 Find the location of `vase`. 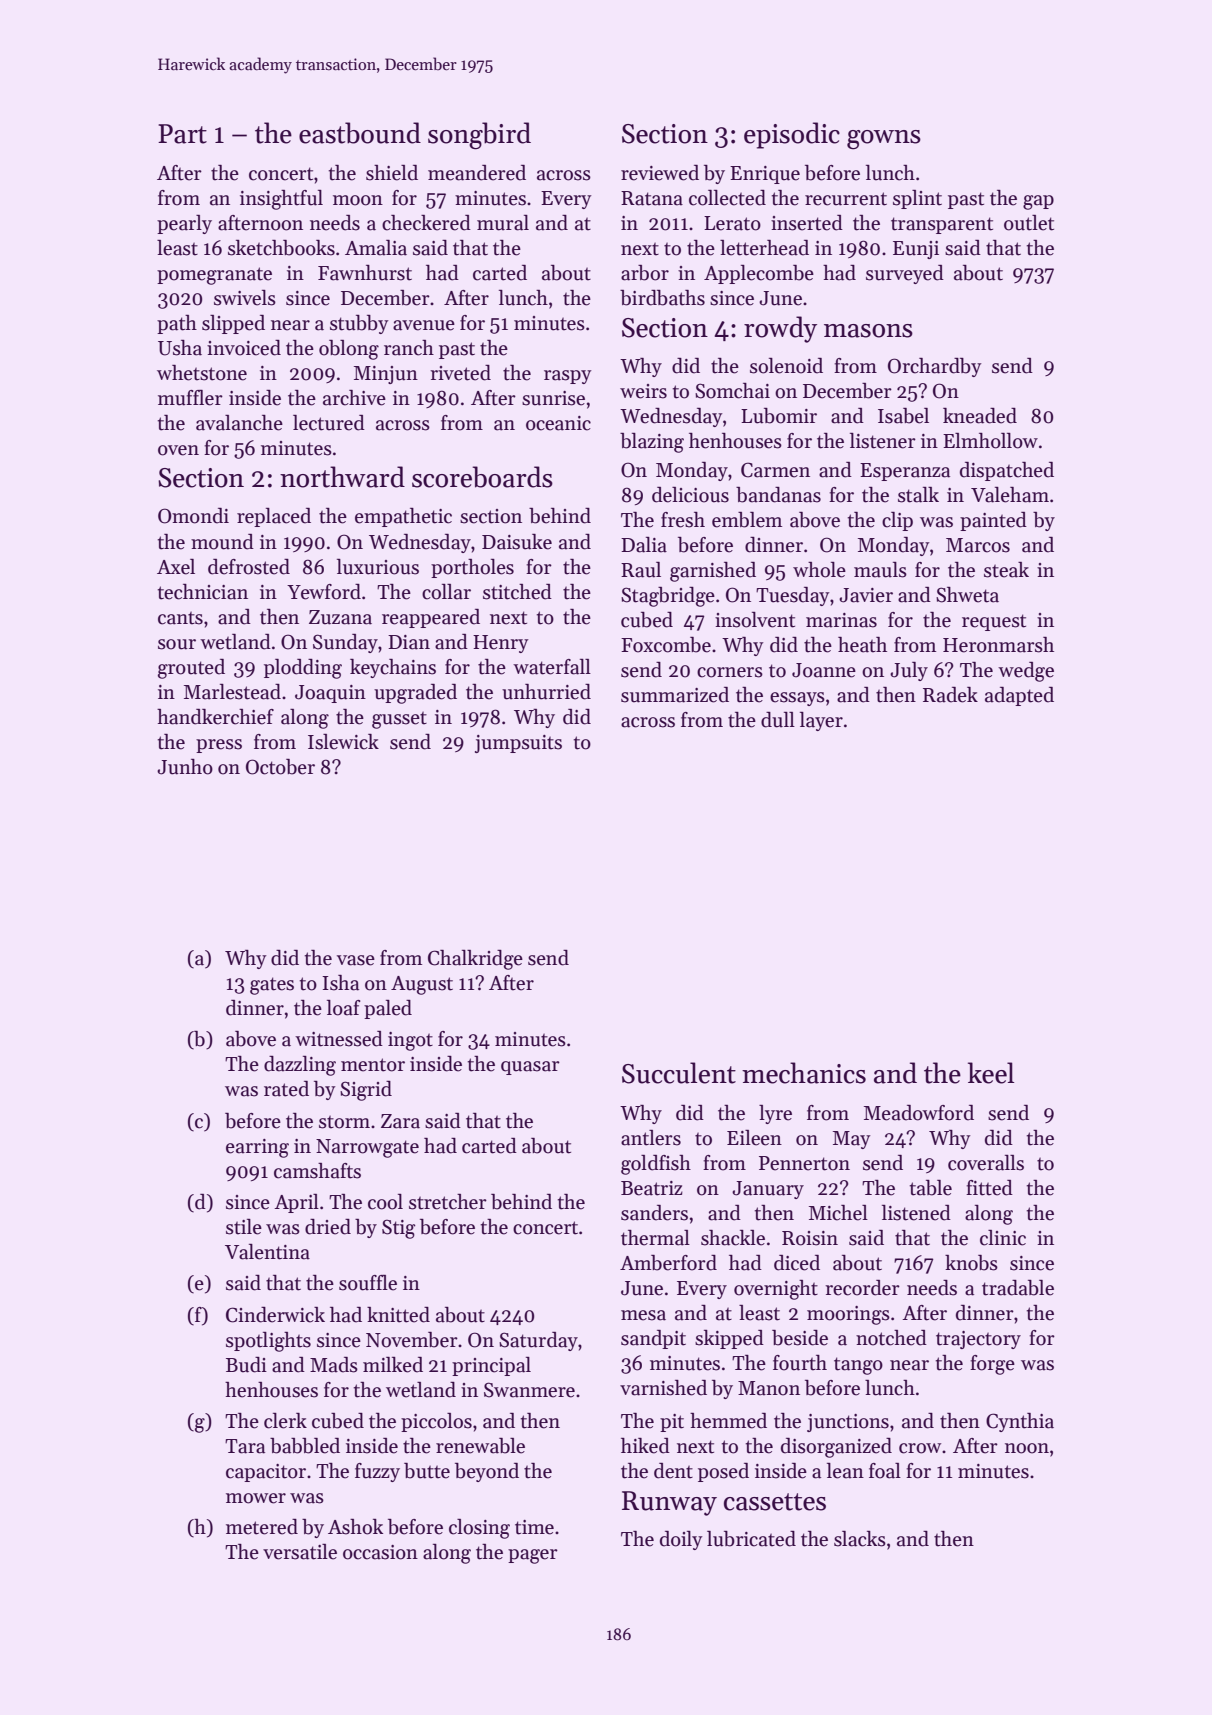

vase is located at coordinates (356, 960).
